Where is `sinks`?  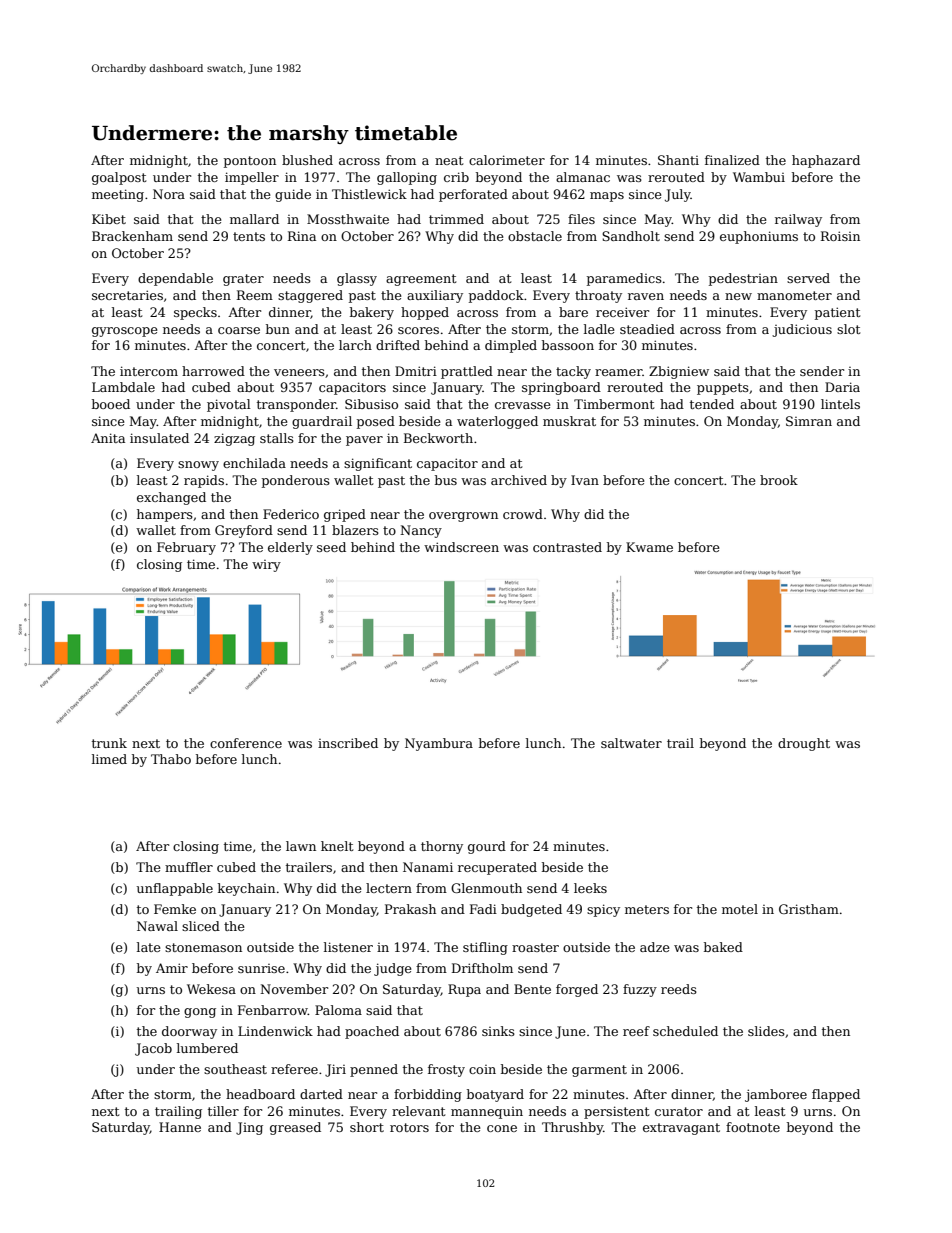
sinks is located at coordinates (498, 1031).
